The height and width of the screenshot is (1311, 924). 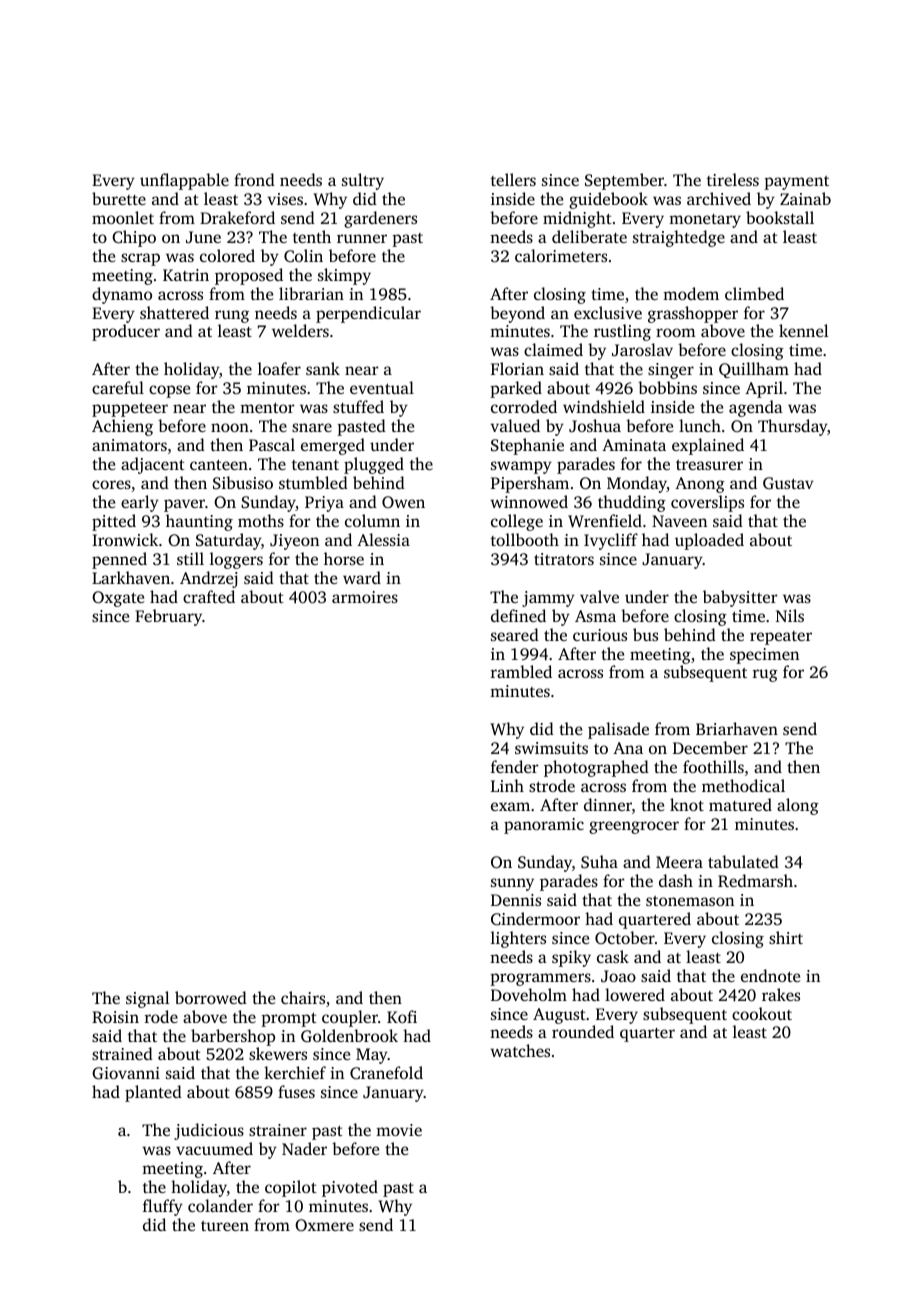 I want to click on tureen, so click(x=225, y=1226).
